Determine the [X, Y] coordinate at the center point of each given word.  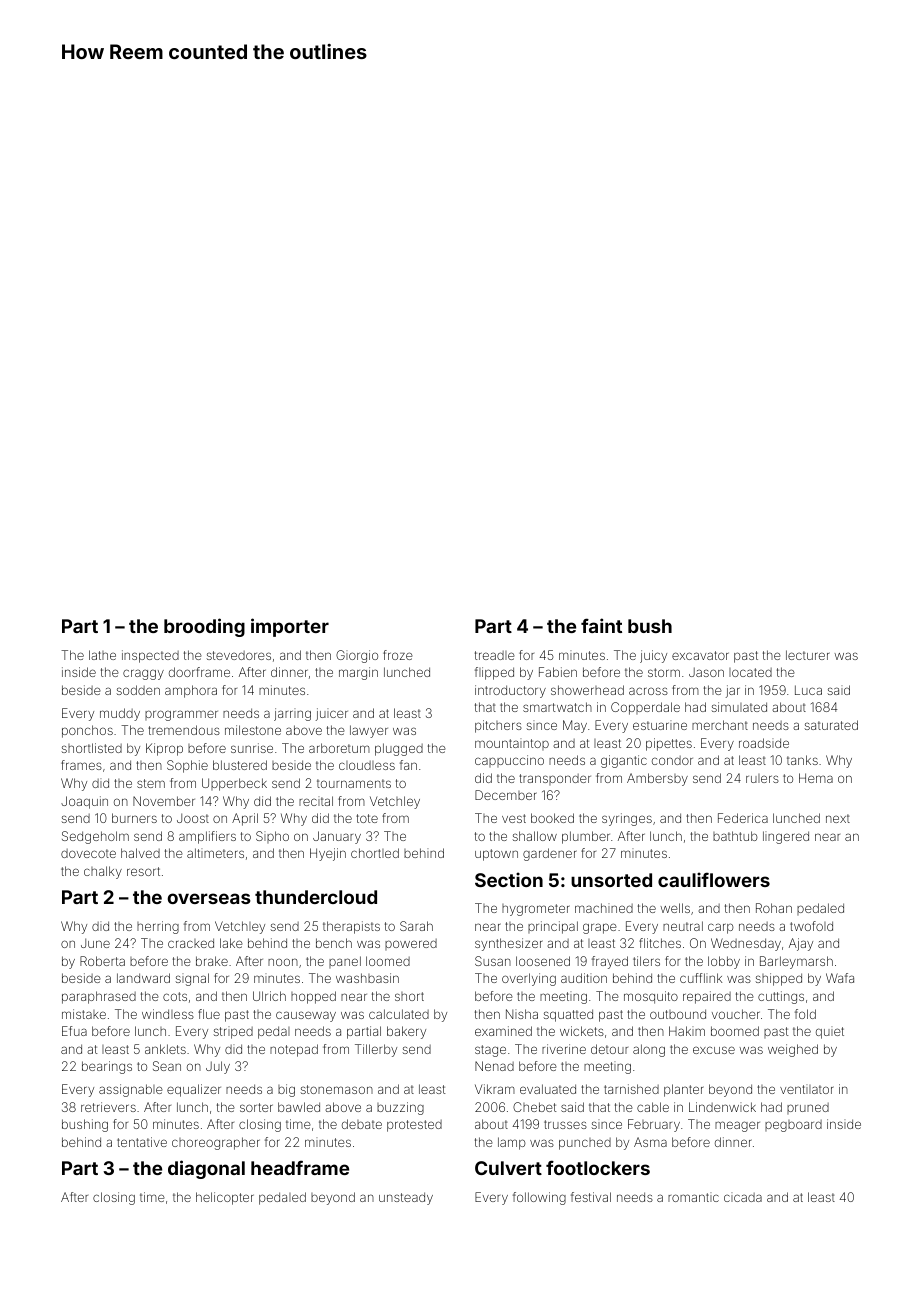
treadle [495, 655]
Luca [808, 690]
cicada [743, 1197]
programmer [181, 715]
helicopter [225, 1198]
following [539, 1198]
